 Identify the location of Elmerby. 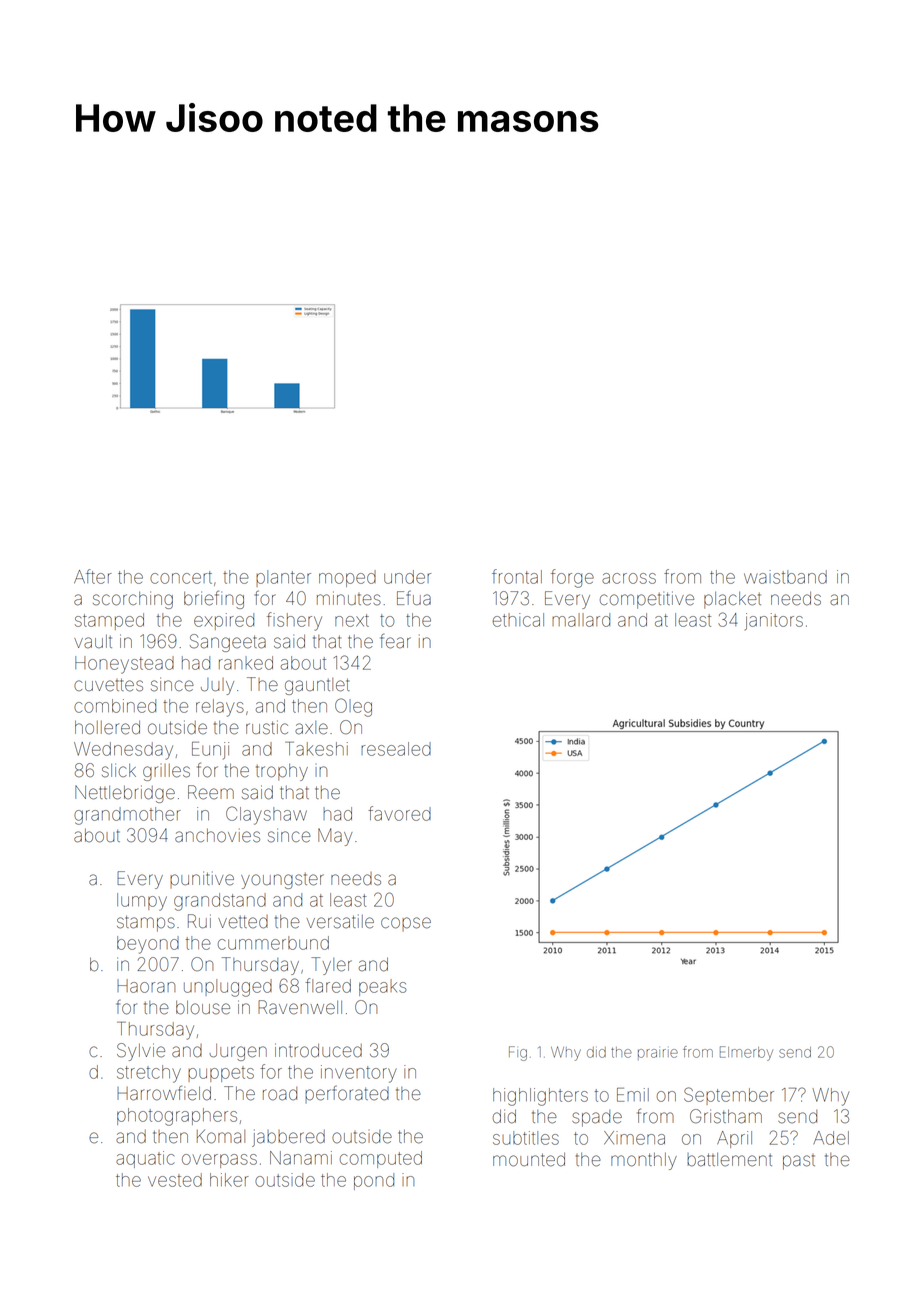
(746, 1053).
